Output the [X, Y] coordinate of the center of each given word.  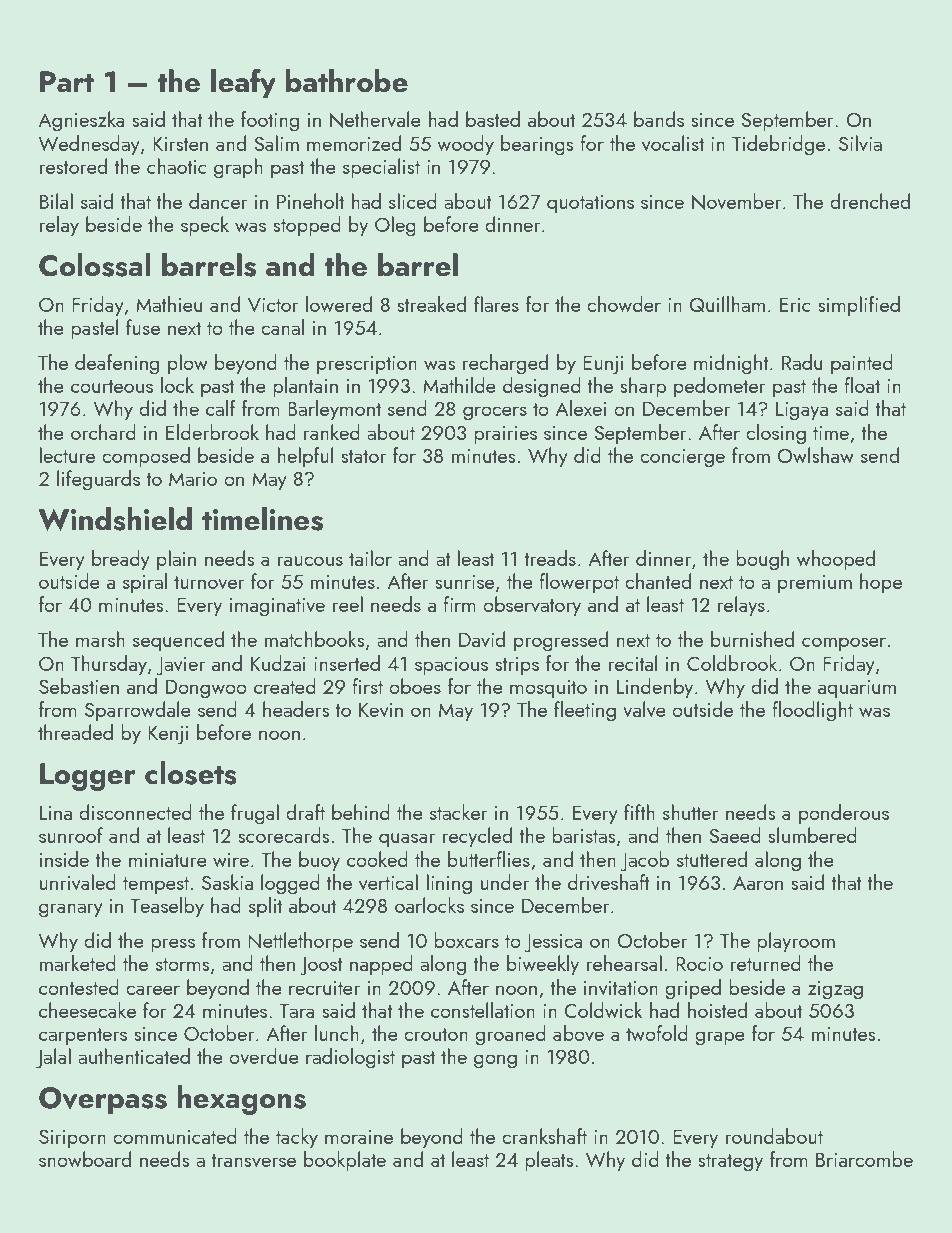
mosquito [548, 689]
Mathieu [169, 304]
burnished [752, 639]
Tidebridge [778, 145]
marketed [77, 963]
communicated [175, 1136]
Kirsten [180, 143]
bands [659, 119]
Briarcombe [864, 1159]
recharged [505, 364]
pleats [549, 1161]
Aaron [758, 883]
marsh [100, 639]
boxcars [466, 940]
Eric [795, 304]
